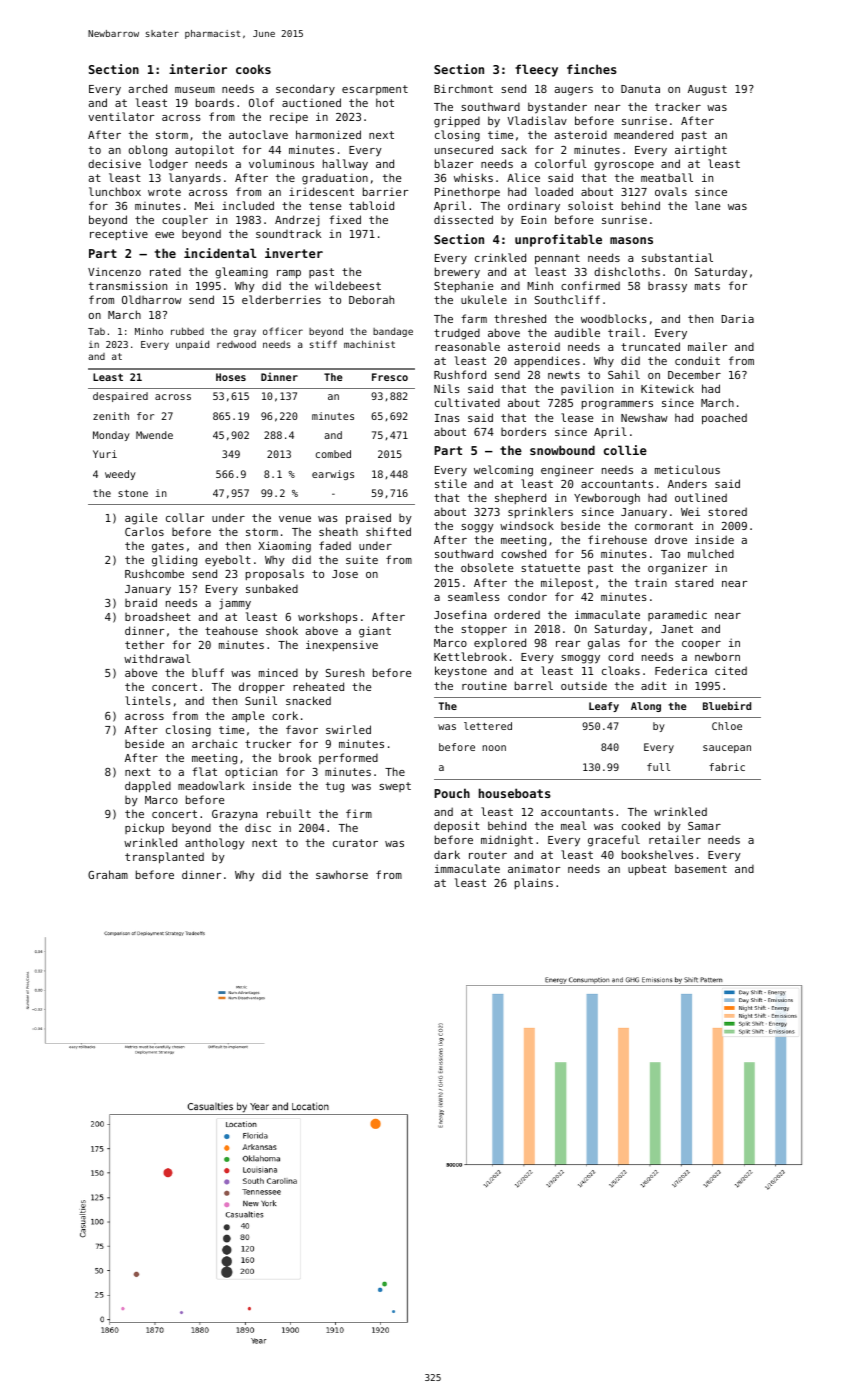 This page has height=1400, width=849. What do you see at coordinates (727, 705) in the page?
I see `Bluebird` at bounding box center [727, 705].
